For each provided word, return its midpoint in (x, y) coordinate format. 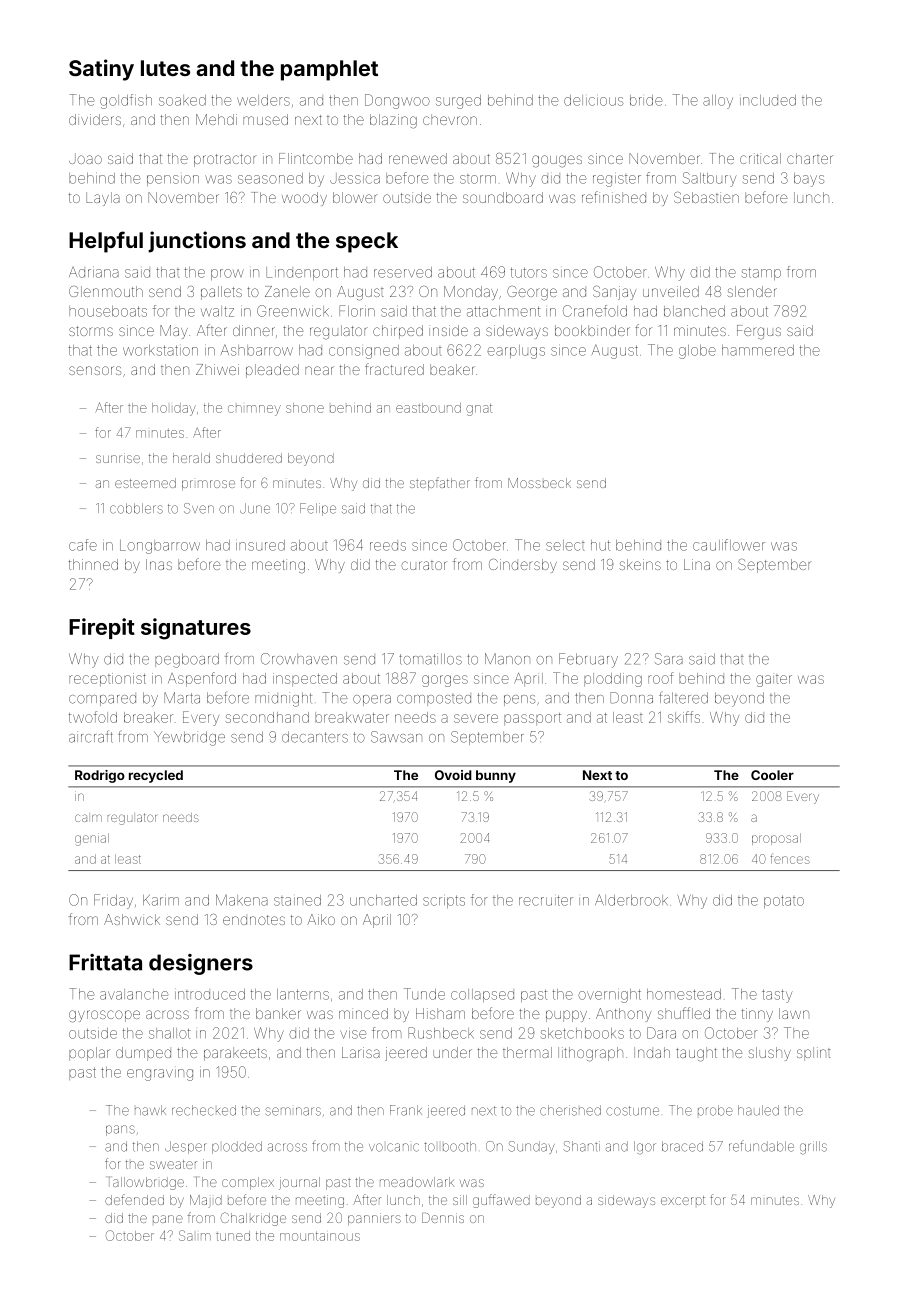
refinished (614, 197)
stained (297, 900)
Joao (85, 158)
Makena (242, 900)
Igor (645, 1147)
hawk (150, 1110)
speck (367, 242)
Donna (631, 698)
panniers (374, 1219)
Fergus (759, 332)
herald (191, 458)
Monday (471, 293)
